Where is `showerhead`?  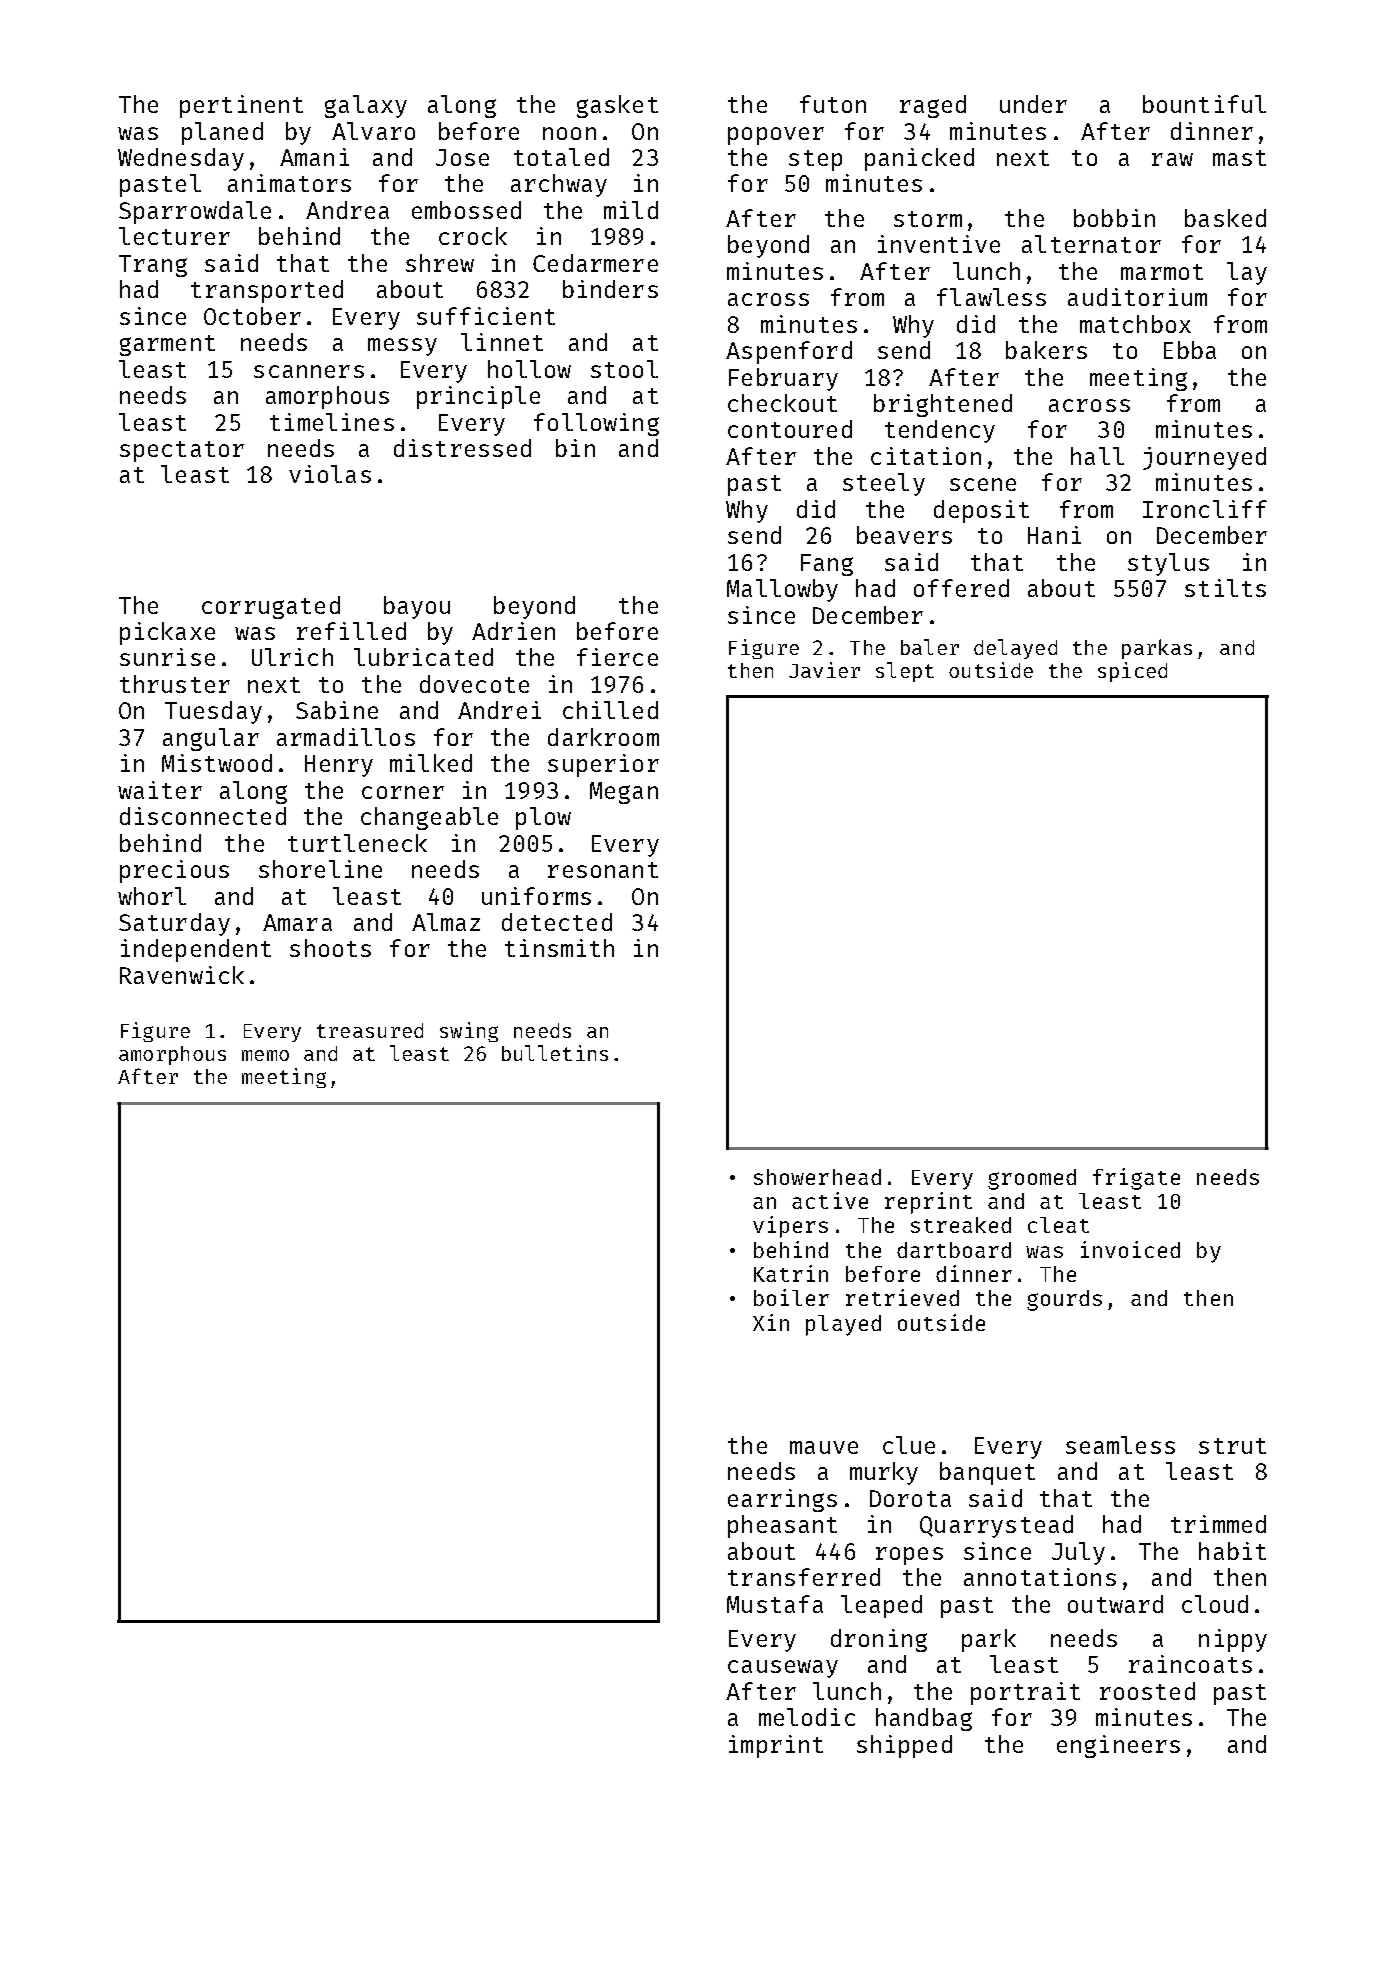 showerhead is located at coordinates (817, 1177).
